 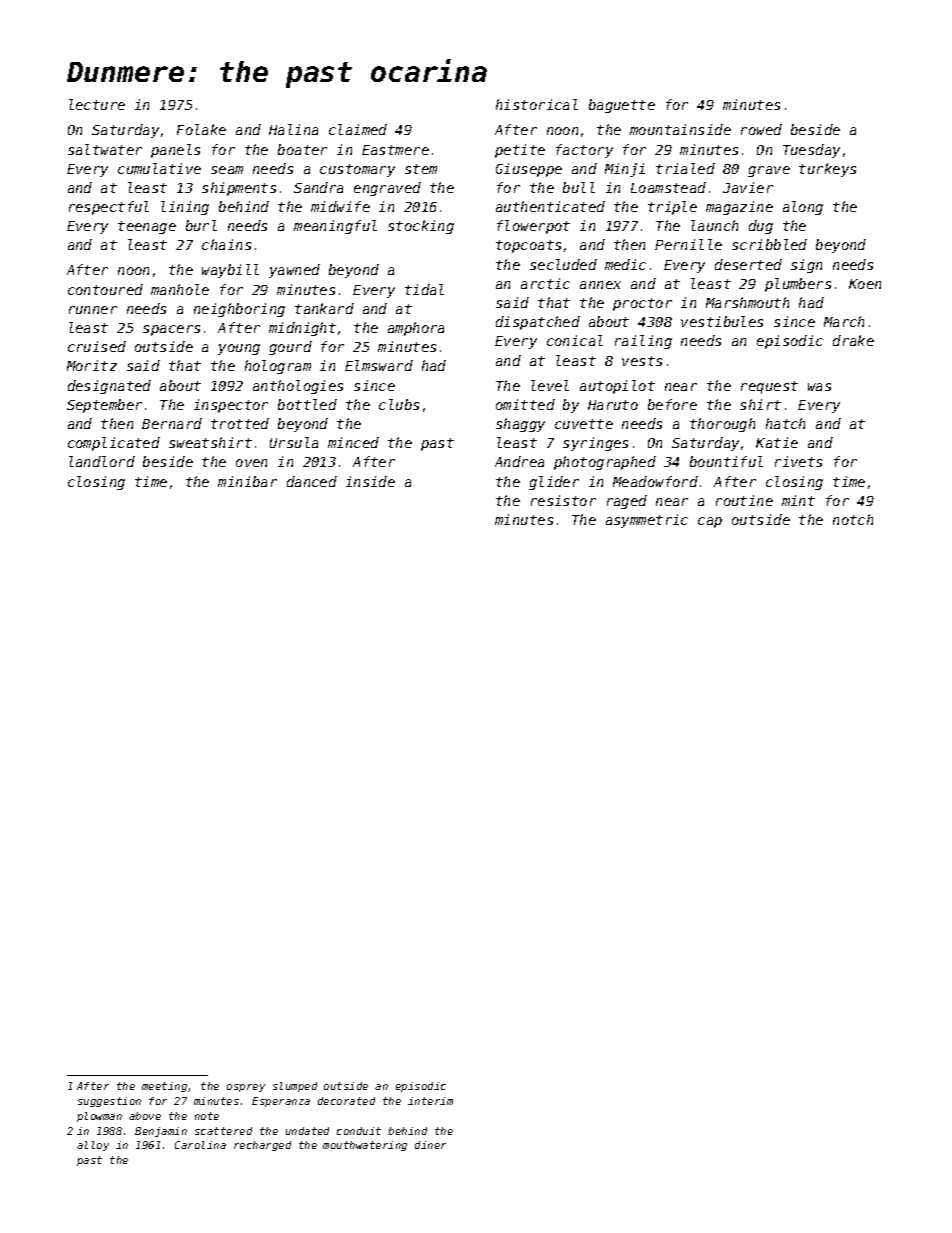 What do you see at coordinates (295, 1087) in the screenshot?
I see `slumped` at bounding box center [295, 1087].
